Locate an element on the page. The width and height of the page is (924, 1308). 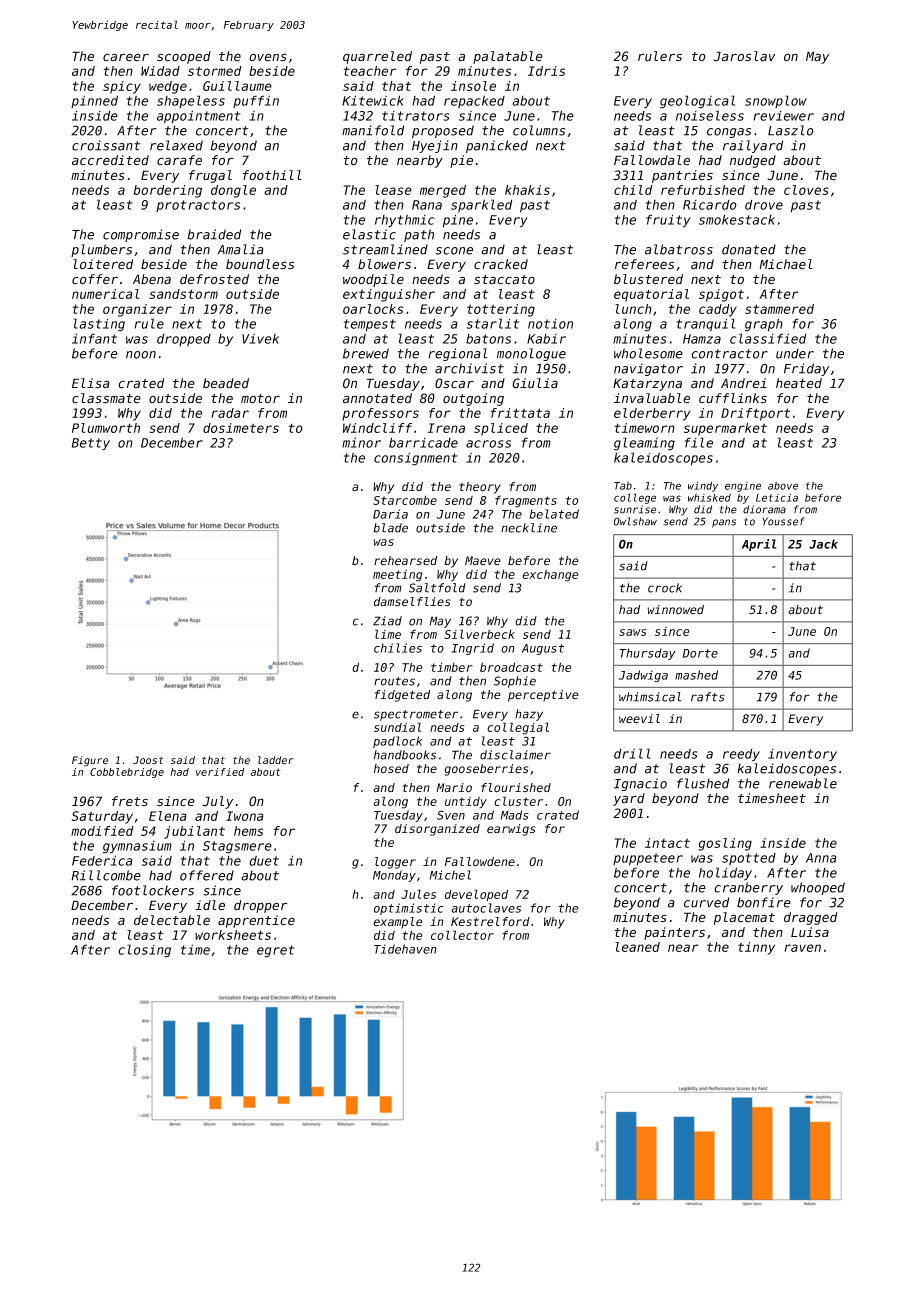
ovens is located at coordinates (268, 57).
